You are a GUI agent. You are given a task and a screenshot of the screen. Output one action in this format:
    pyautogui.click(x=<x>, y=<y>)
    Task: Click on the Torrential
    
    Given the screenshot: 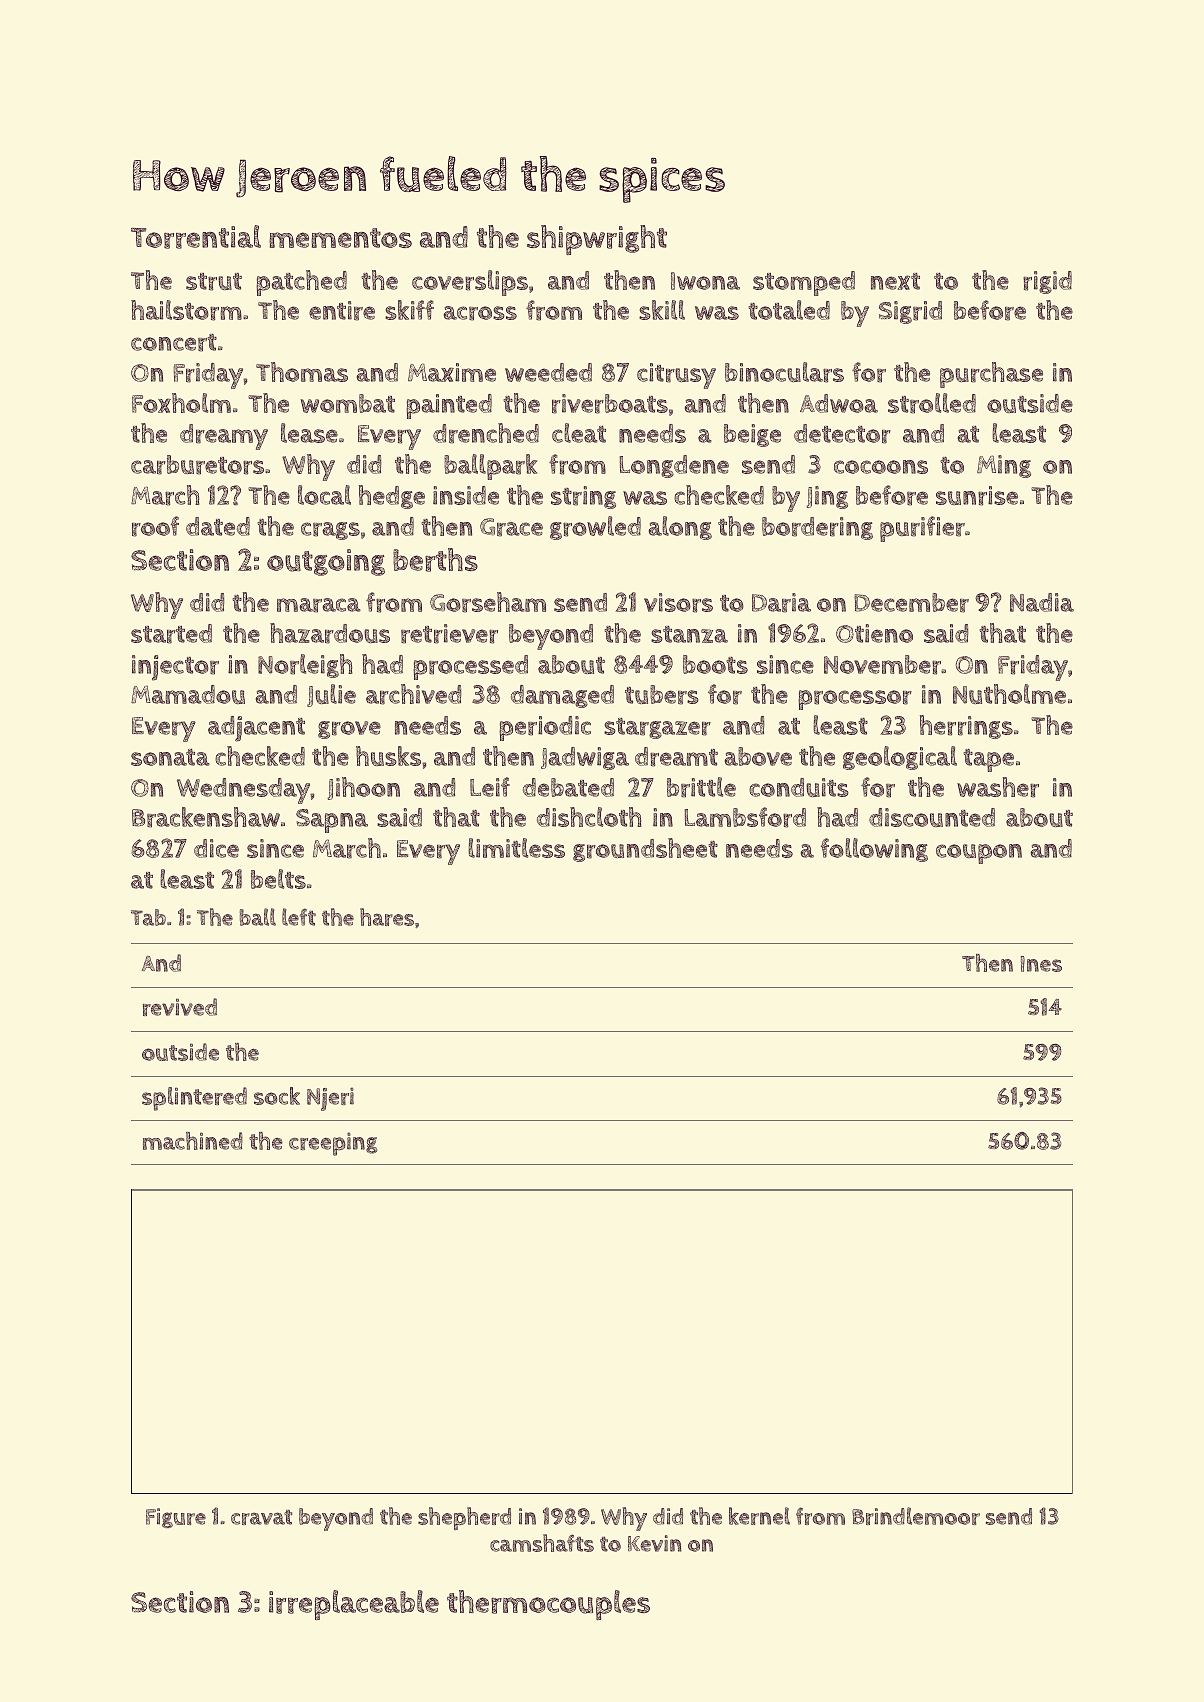 What is the action you would take?
    pyautogui.click(x=196, y=237)
